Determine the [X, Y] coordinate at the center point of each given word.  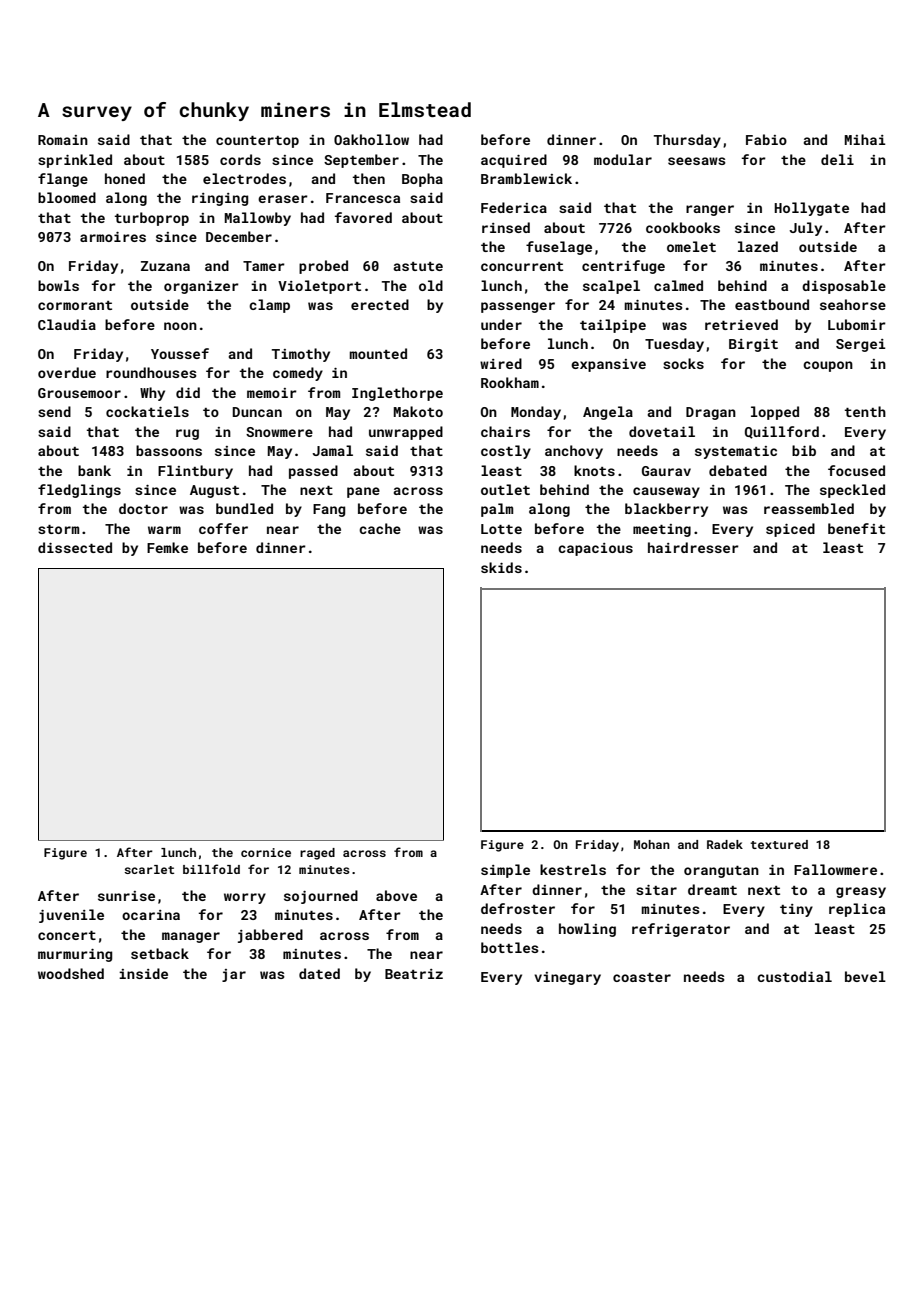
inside [143, 973]
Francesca [363, 198]
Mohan [652, 844]
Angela [608, 413]
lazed [758, 246]
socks [683, 363]
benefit [856, 528]
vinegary [567, 978]
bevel [865, 976]
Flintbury [195, 472]
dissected [75, 547]
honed [125, 178]
